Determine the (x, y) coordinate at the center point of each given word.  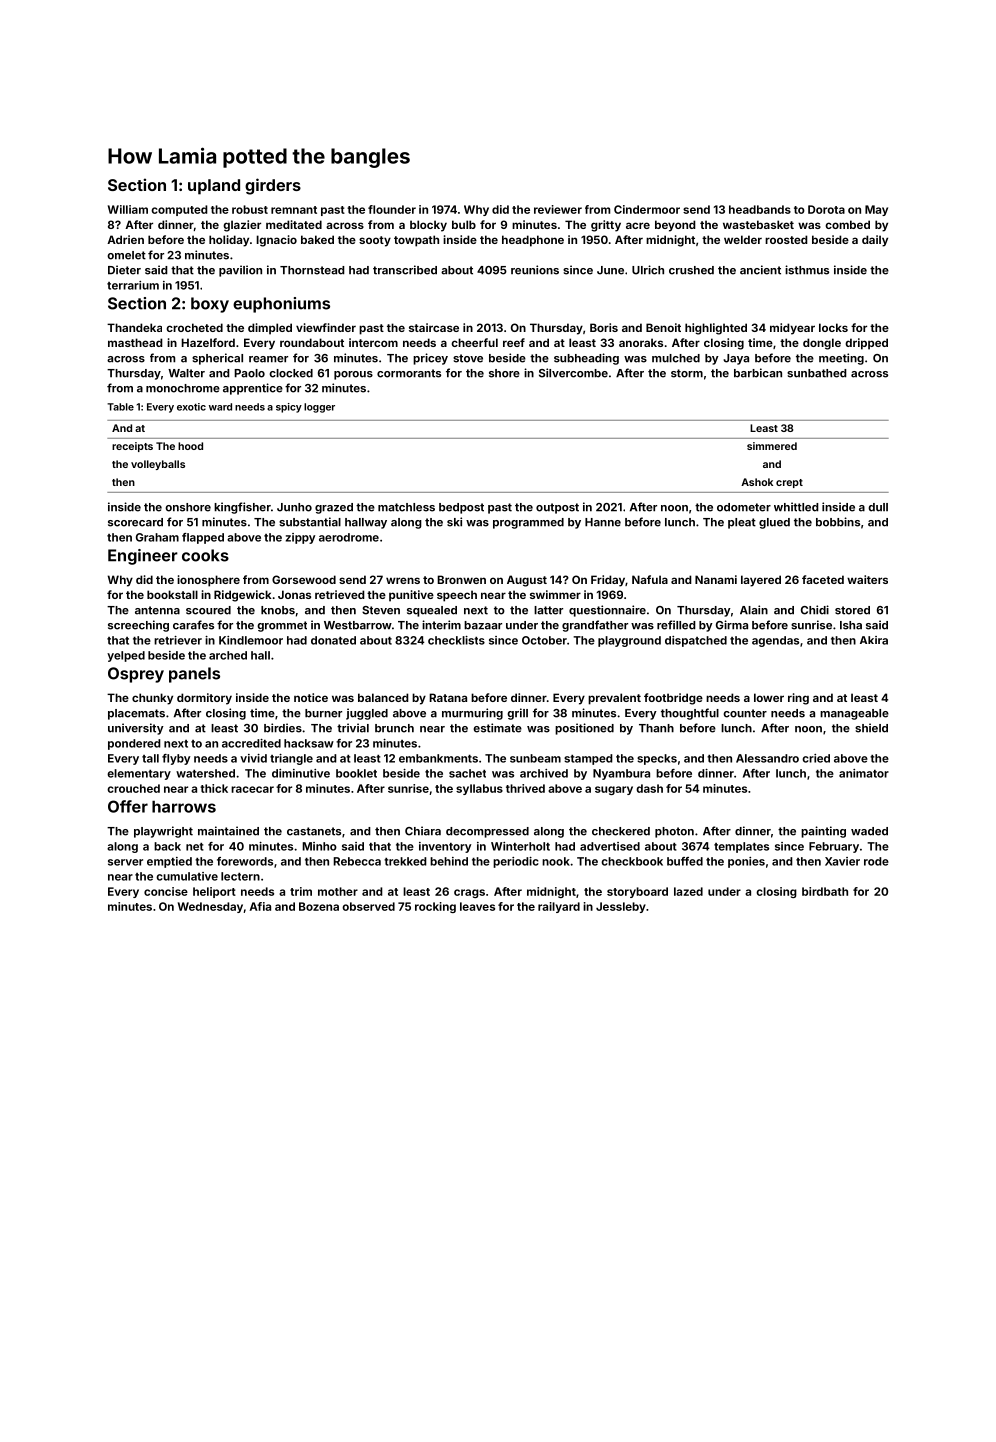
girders (273, 186)
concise (166, 891)
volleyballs (158, 465)
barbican (758, 373)
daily (875, 241)
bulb (464, 224)
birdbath (825, 891)
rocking (435, 907)
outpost (557, 508)
